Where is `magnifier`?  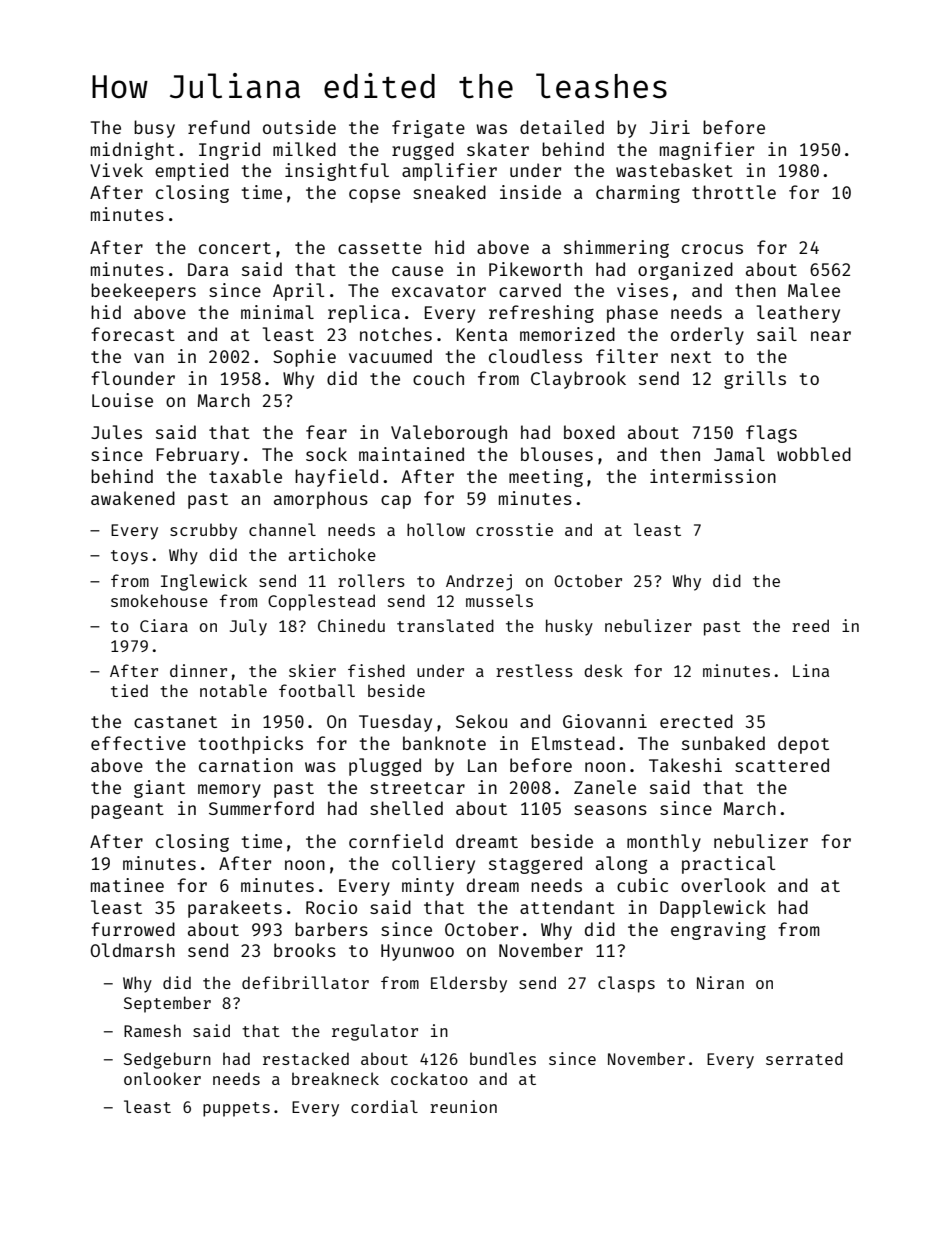
magnifier is located at coordinates (707, 151).
